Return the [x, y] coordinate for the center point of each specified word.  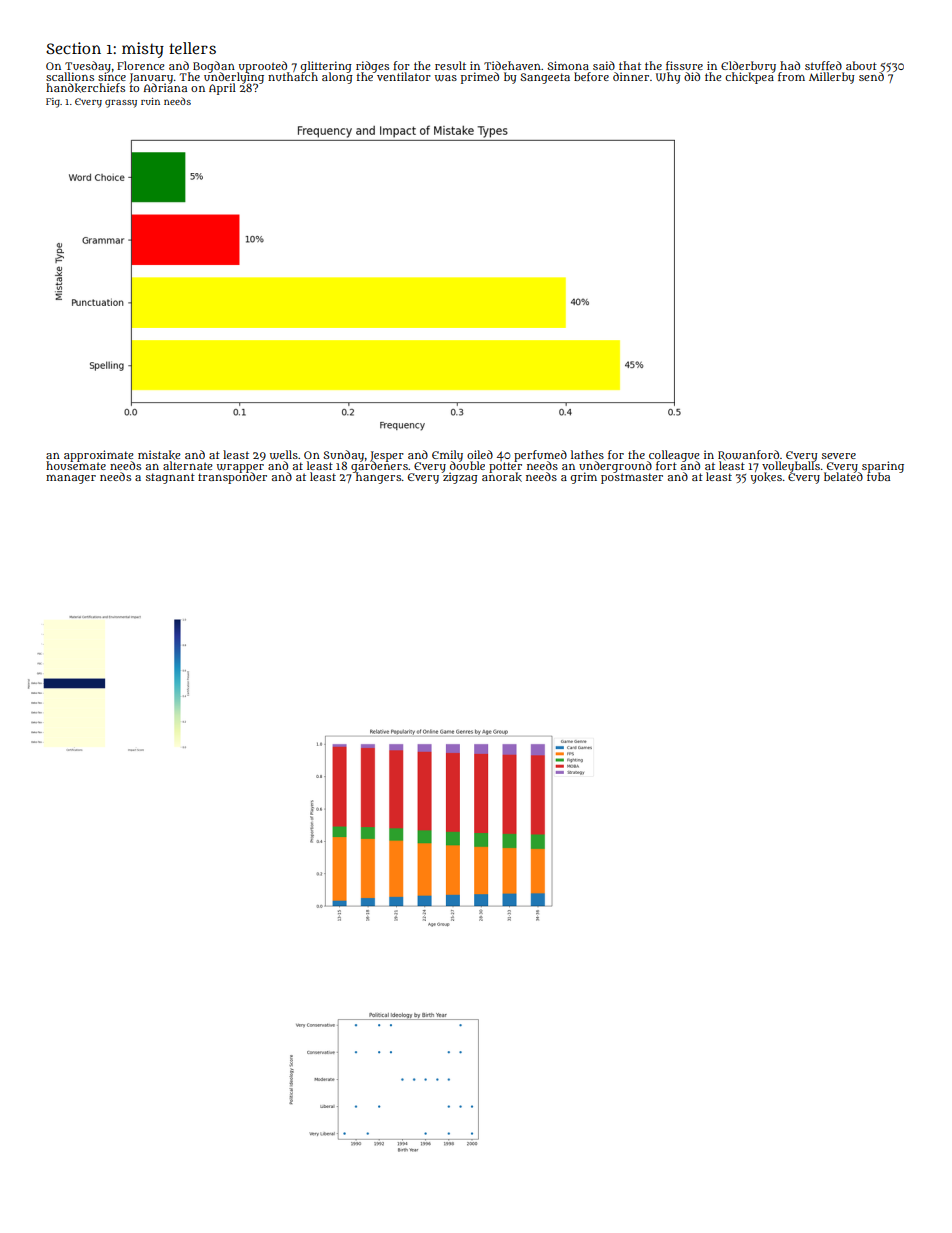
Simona [568, 65]
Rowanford [748, 455]
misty [143, 50]
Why [668, 78]
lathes [587, 454]
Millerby [831, 78]
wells [284, 455]
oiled [480, 454]
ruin [150, 101]
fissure [684, 65]
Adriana [165, 87]
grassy [121, 104]
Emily [447, 455]
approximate [99, 455]
